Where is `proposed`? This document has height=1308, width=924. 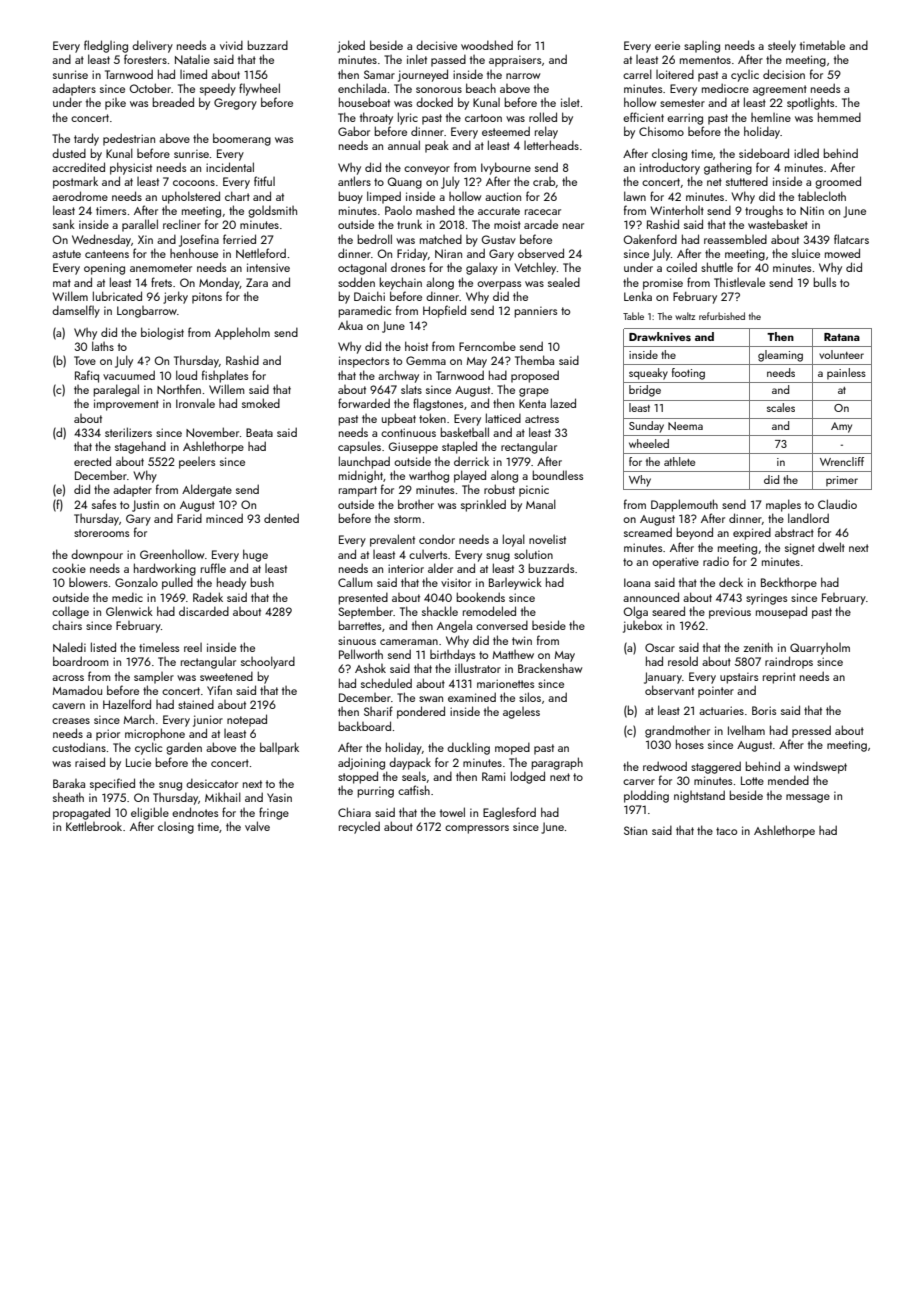
proposed is located at coordinates (535, 376).
